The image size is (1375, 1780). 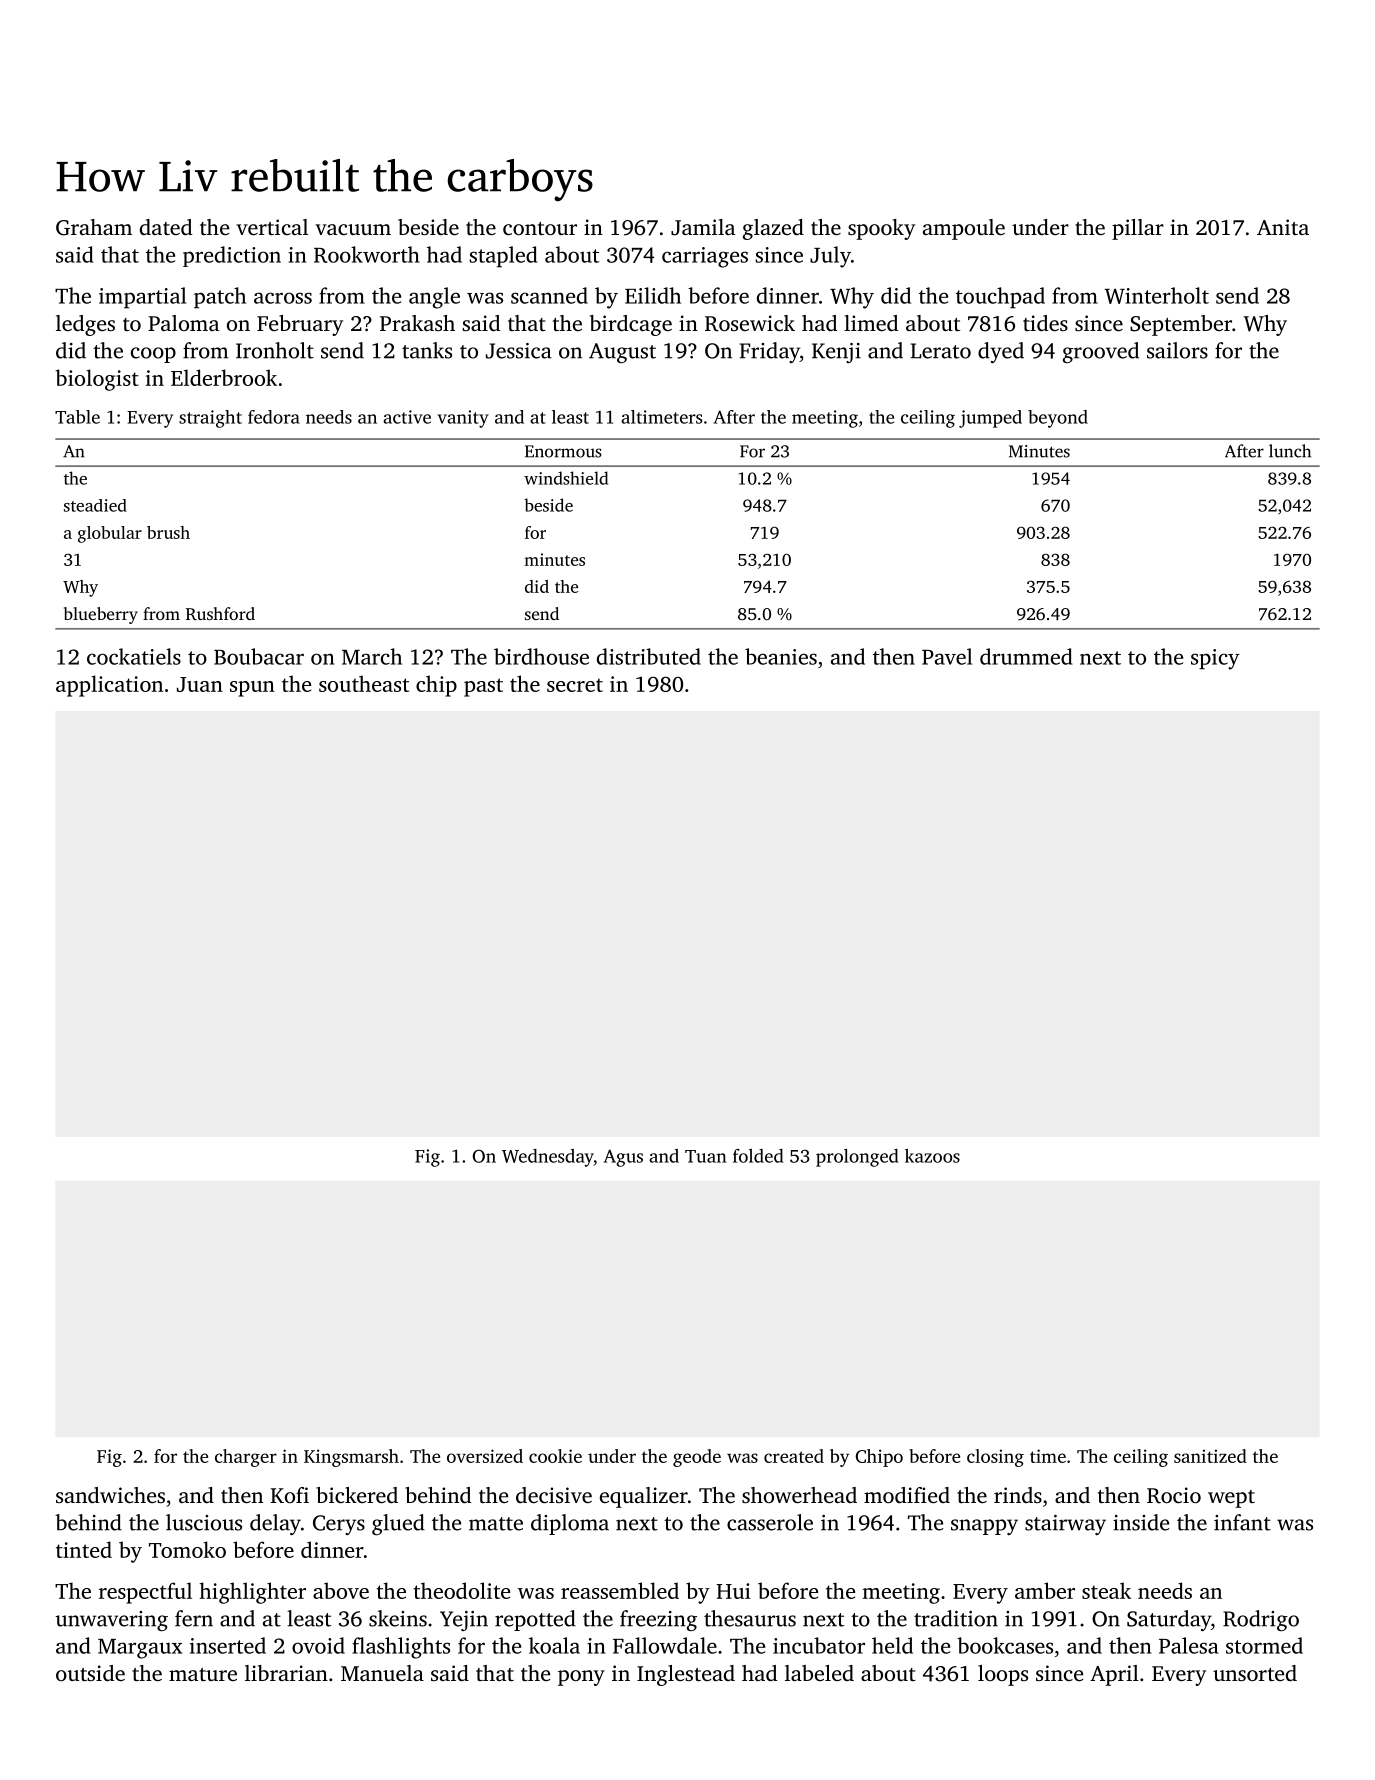 I want to click on blueberry, so click(x=101, y=615).
